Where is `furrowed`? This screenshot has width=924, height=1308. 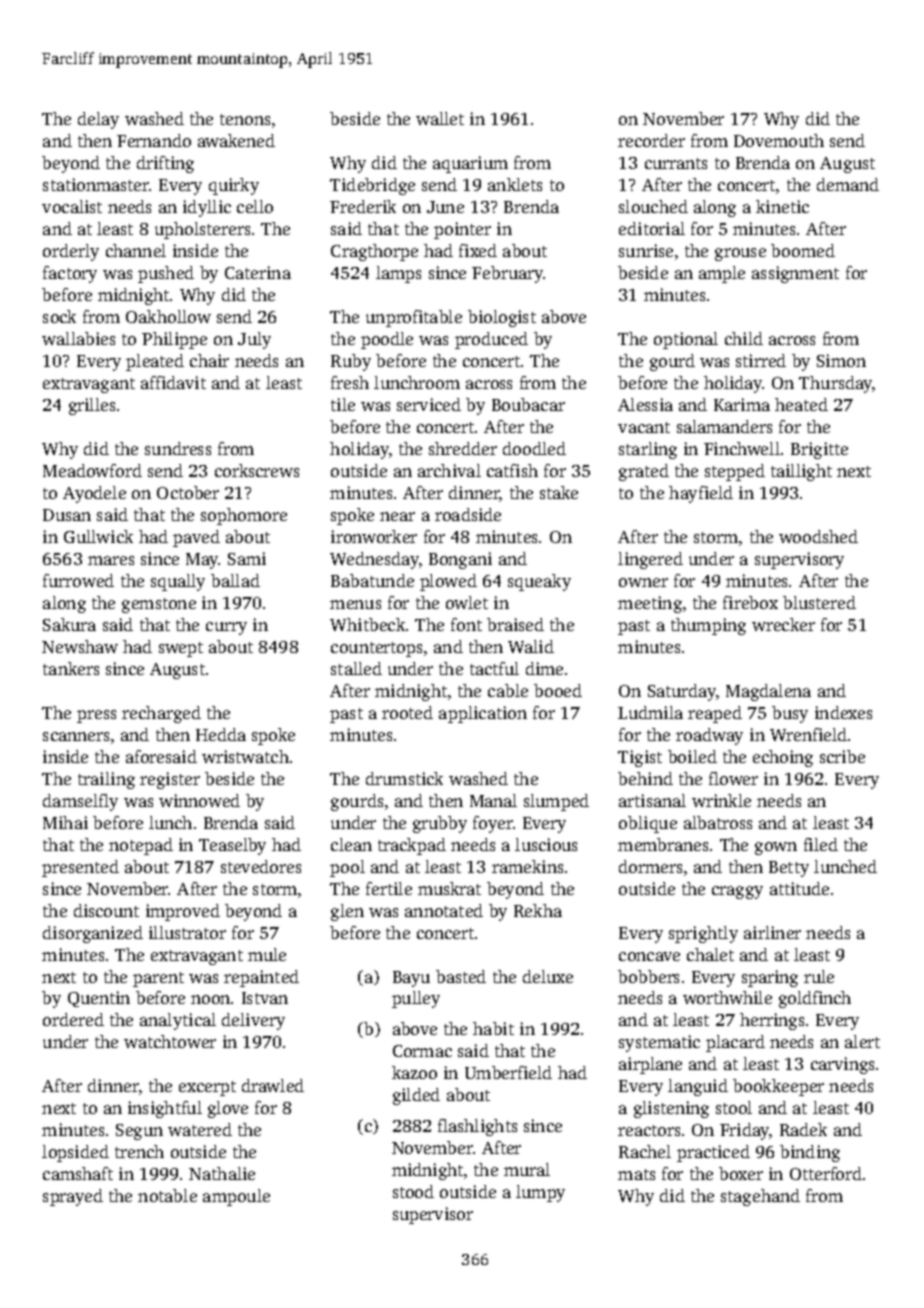
furrowed is located at coordinates (78, 580).
